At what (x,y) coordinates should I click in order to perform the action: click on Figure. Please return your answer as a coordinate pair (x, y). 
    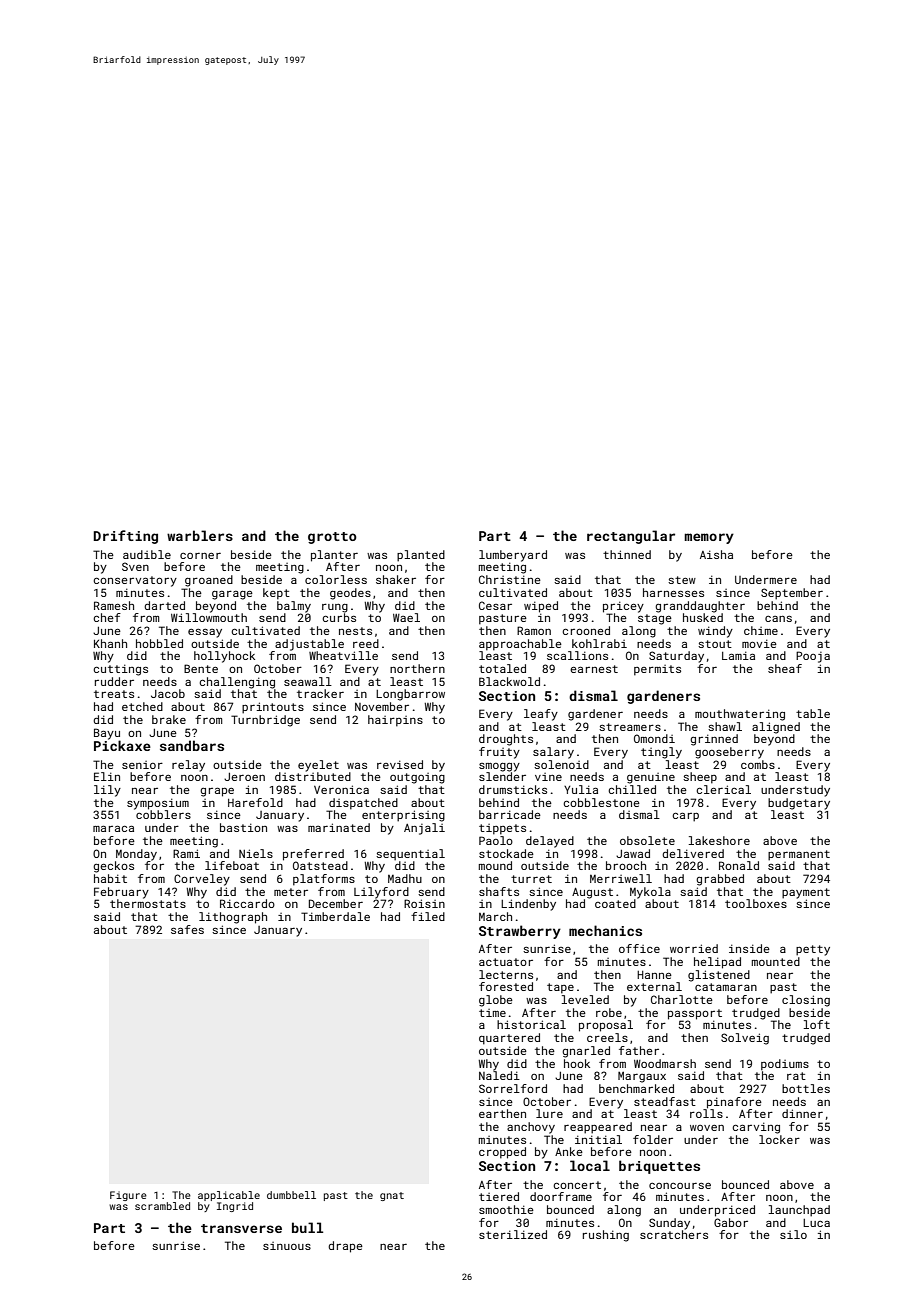
    Looking at the image, I should click on (128, 1196).
